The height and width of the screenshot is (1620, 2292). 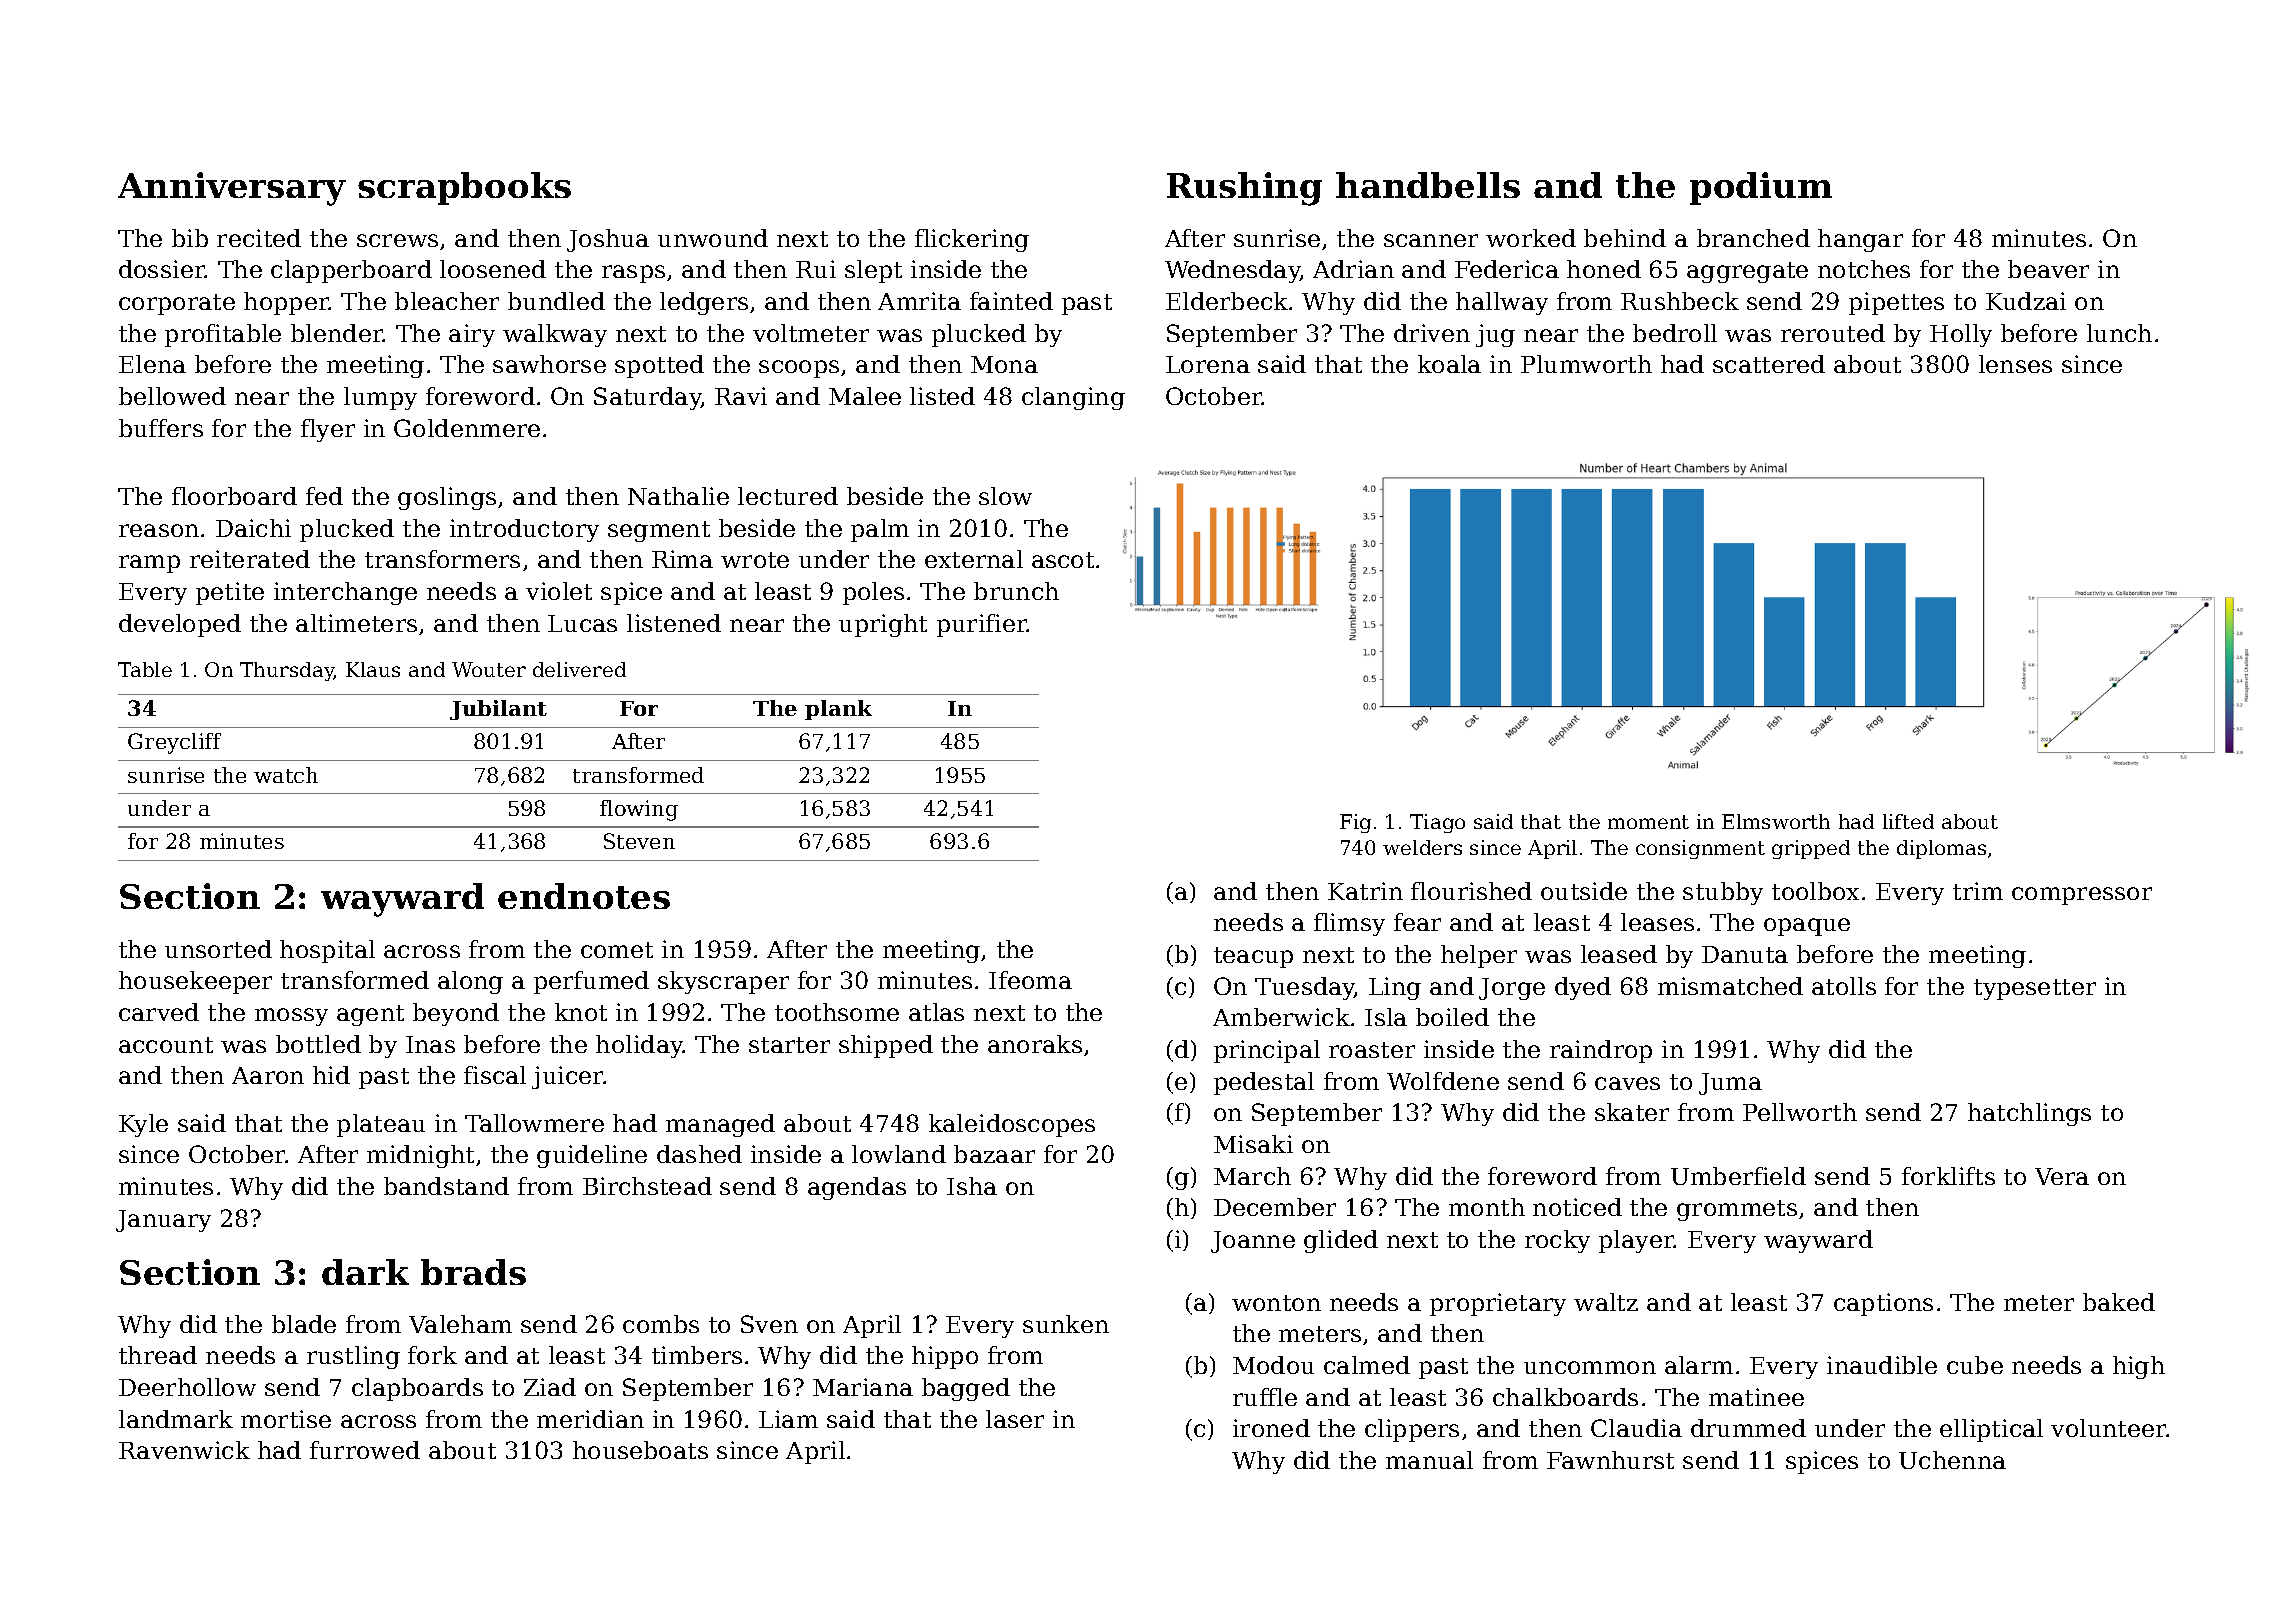 I want to click on blade, so click(x=304, y=1324).
